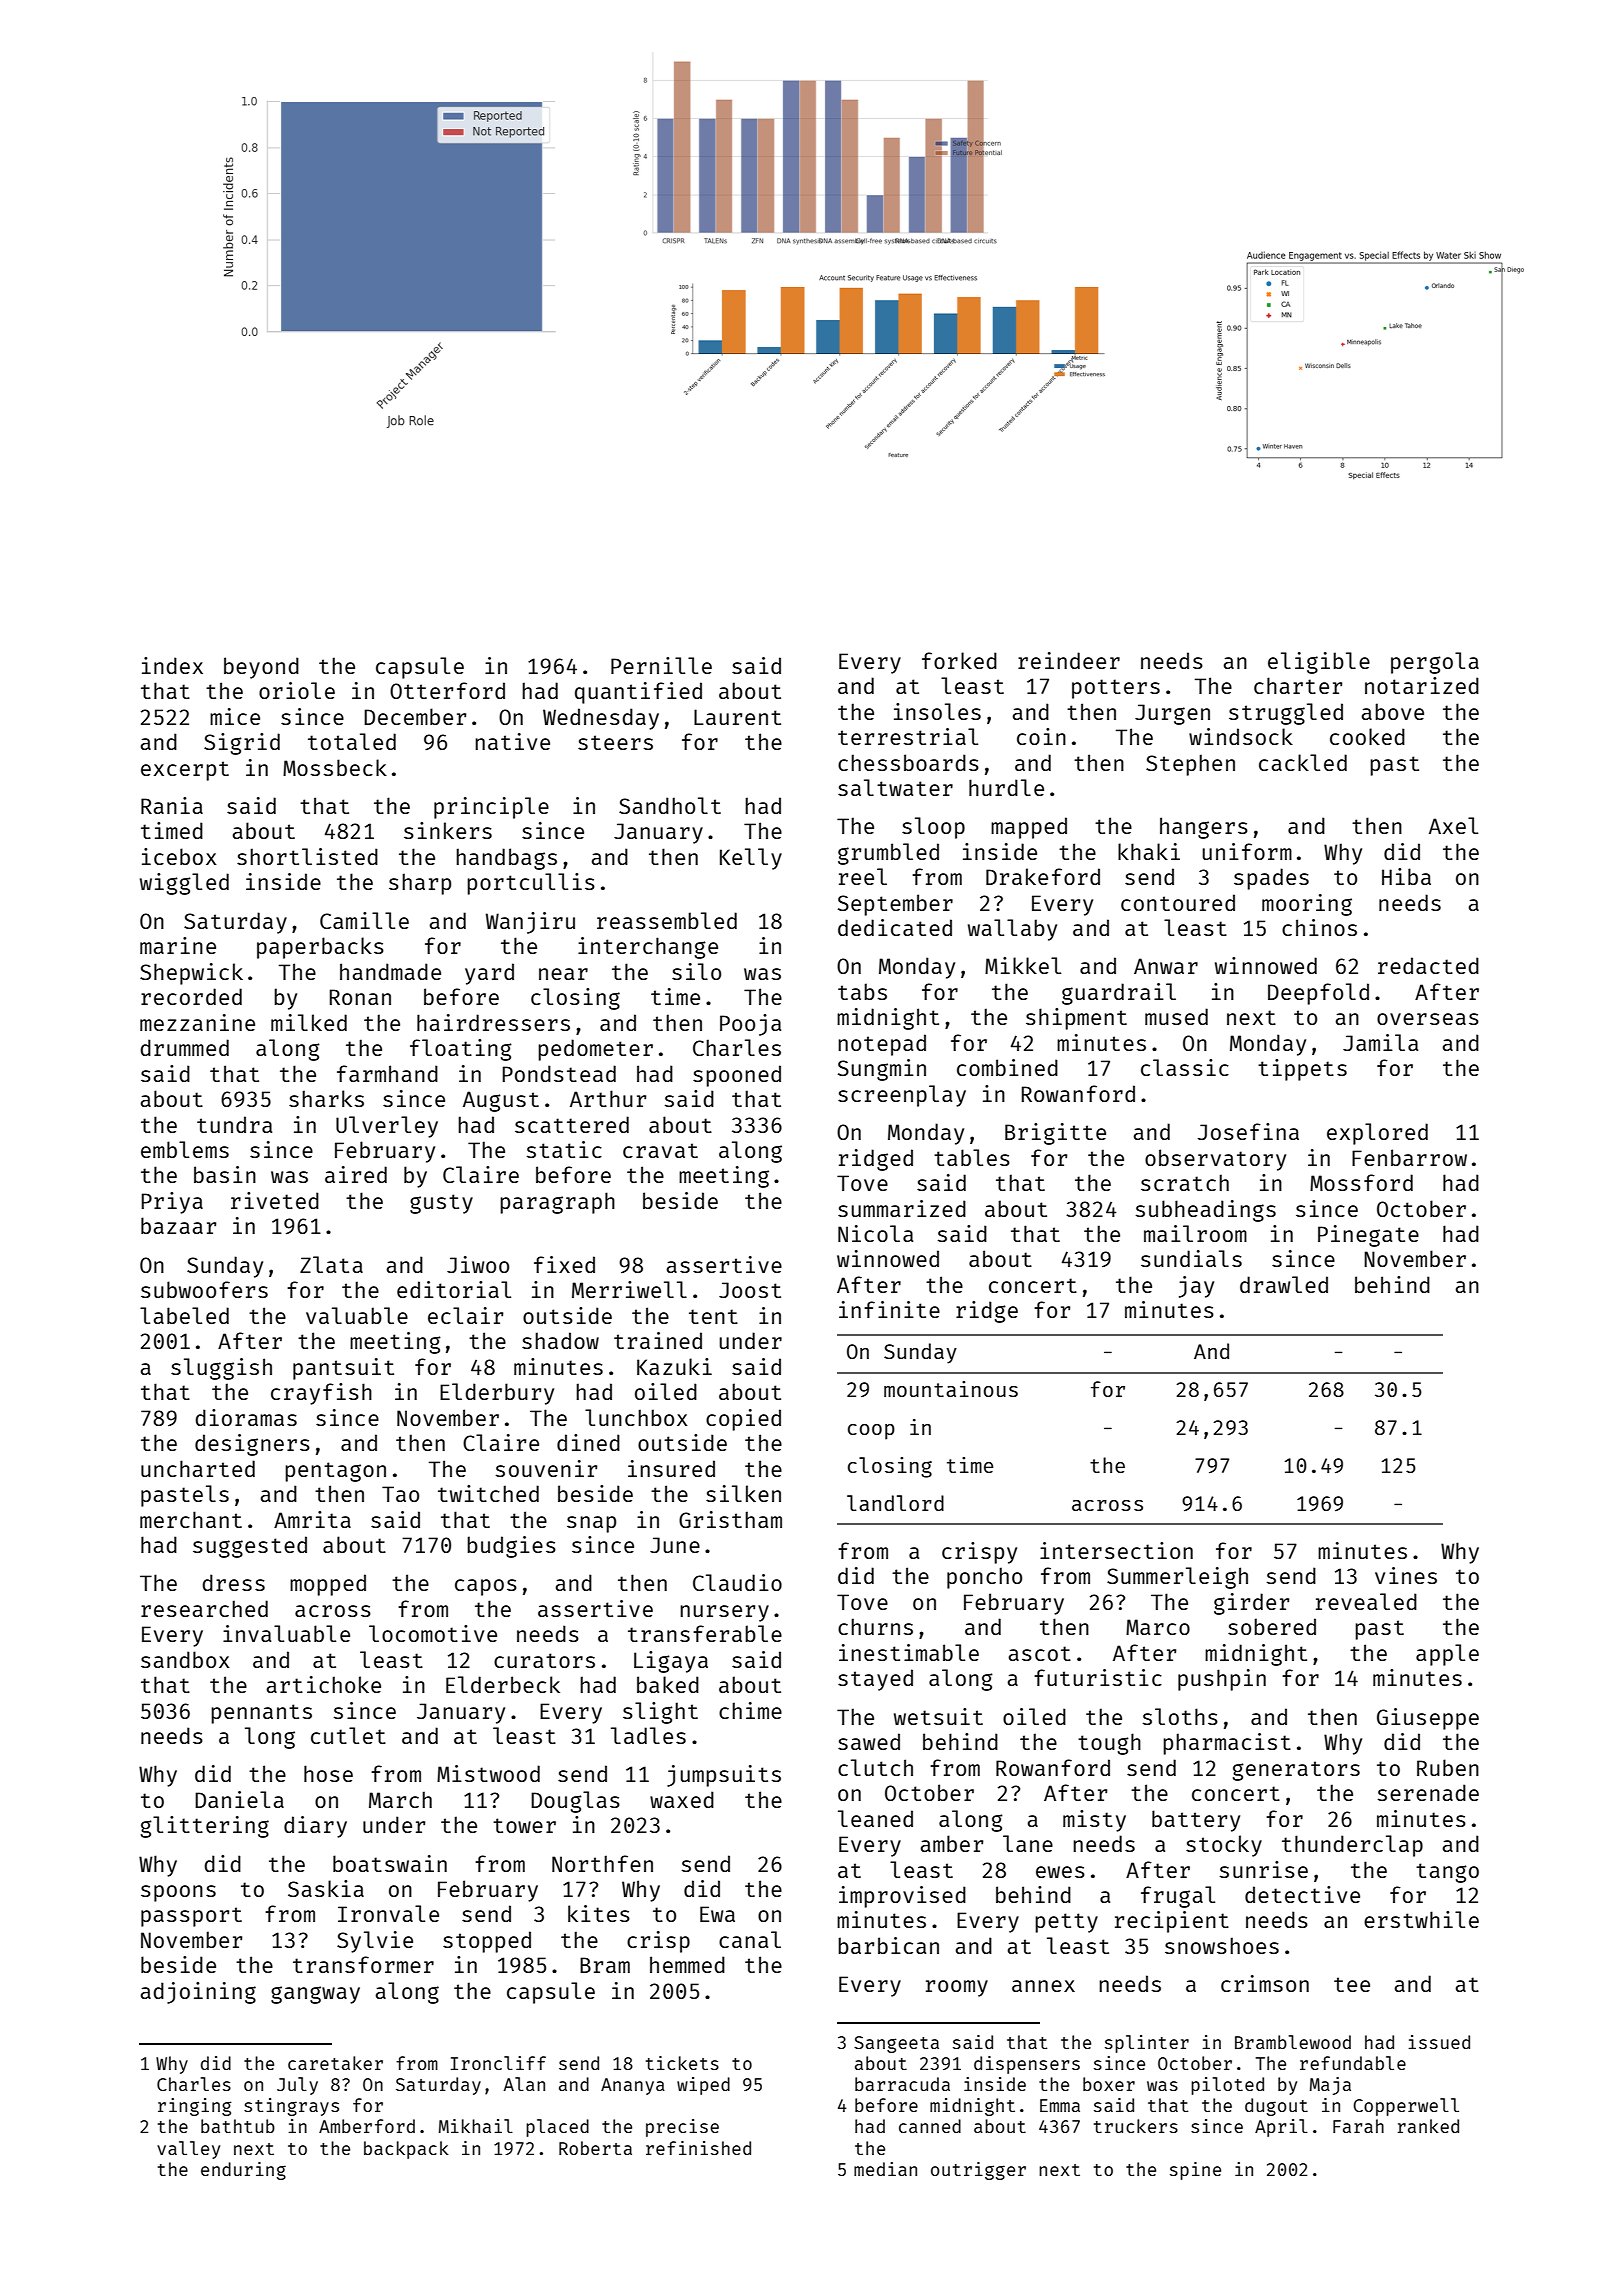 This screenshot has height=2292, width=1620. Describe the element at coordinates (1195, 2171) in the screenshot. I see `spine` at that location.
